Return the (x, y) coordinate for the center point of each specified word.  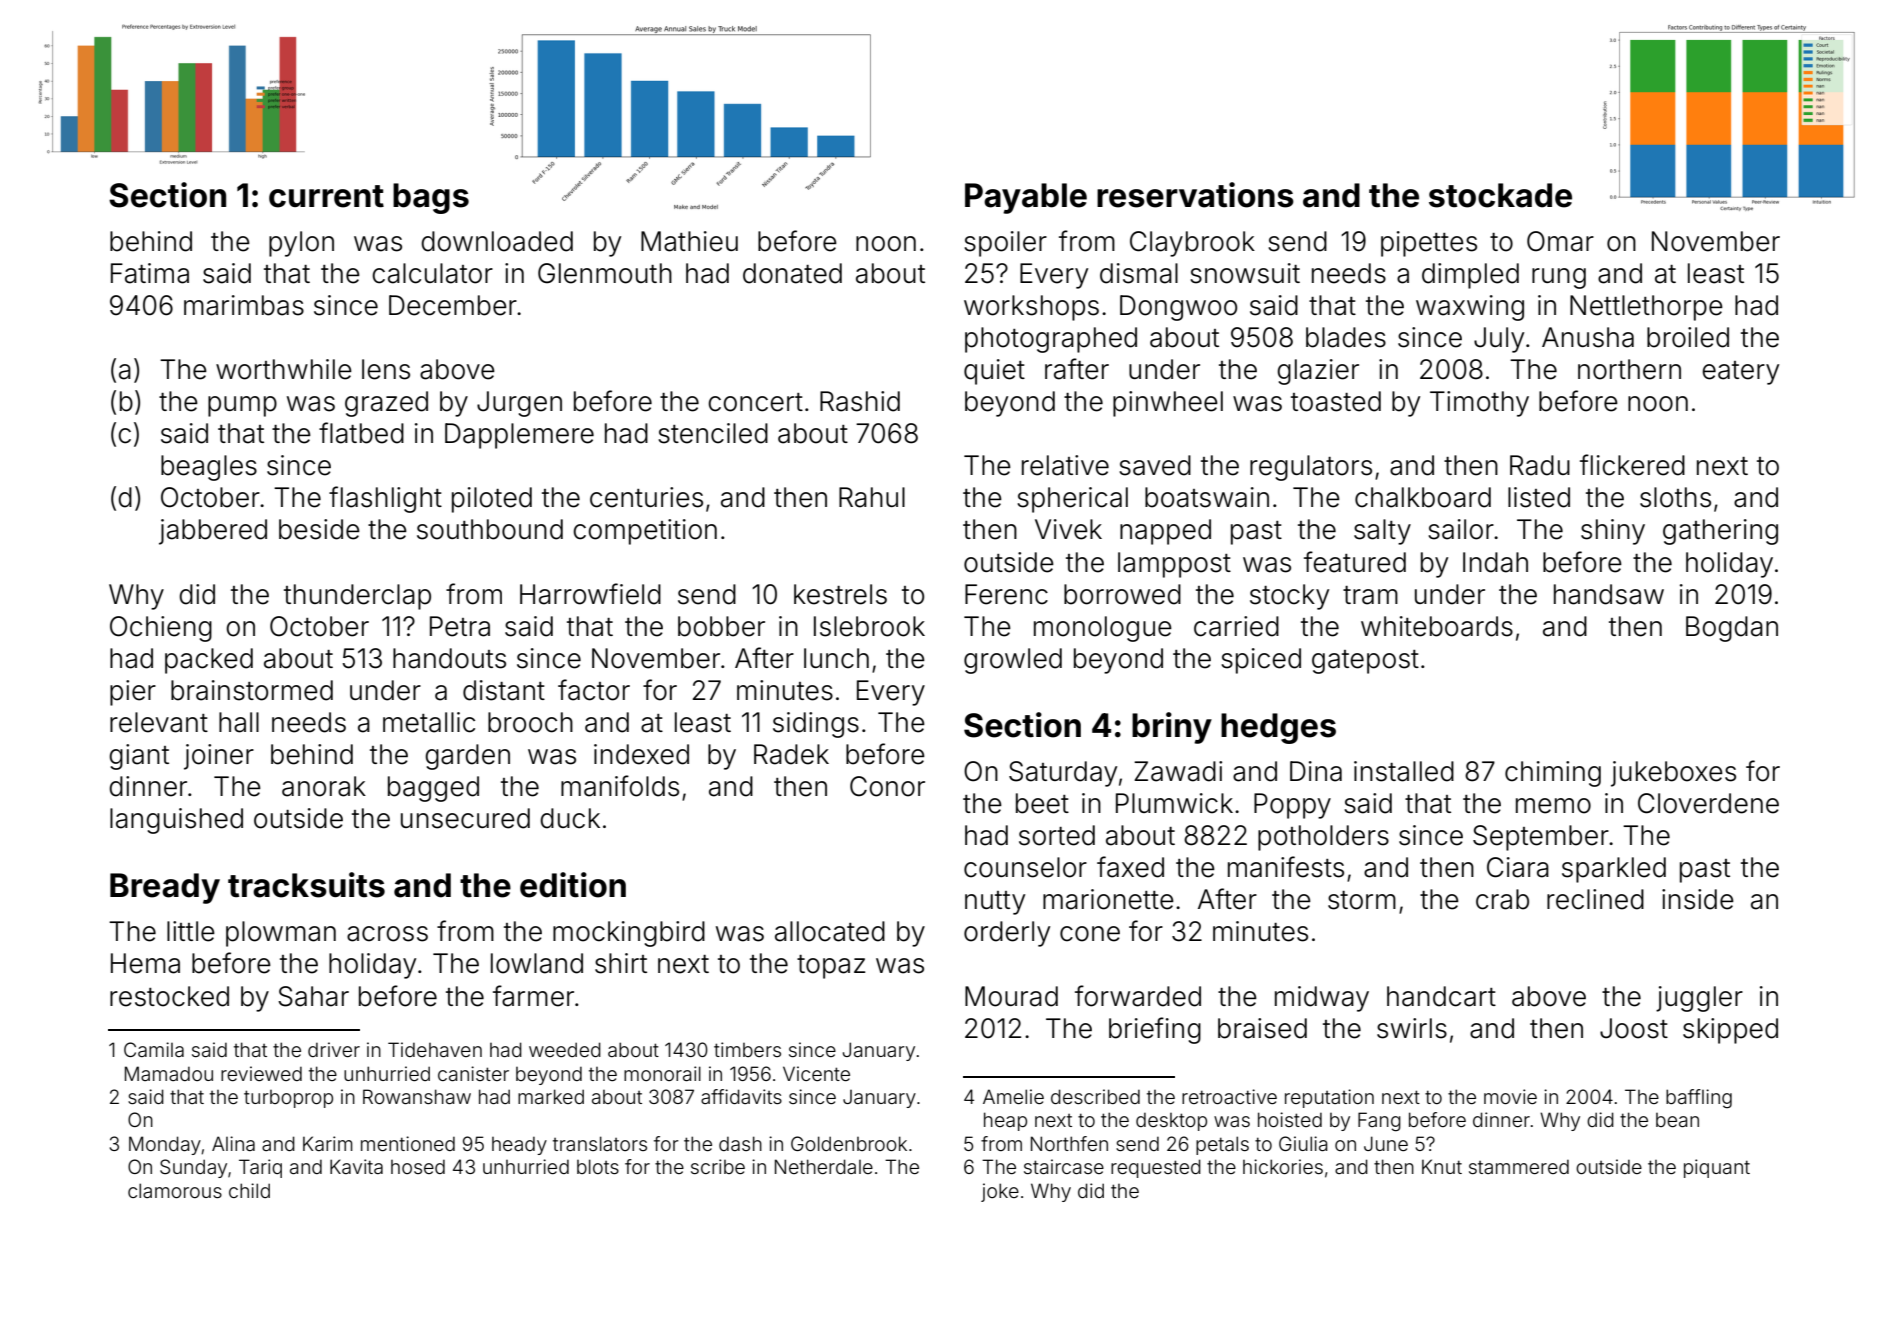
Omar (1560, 241)
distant (504, 690)
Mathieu (689, 241)
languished (176, 821)
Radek (791, 754)
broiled (1688, 337)
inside (1698, 899)
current (326, 196)
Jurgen (519, 404)
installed (1404, 771)
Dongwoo (1178, 308)
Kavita (356, 1166)
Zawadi (1178, 771)
